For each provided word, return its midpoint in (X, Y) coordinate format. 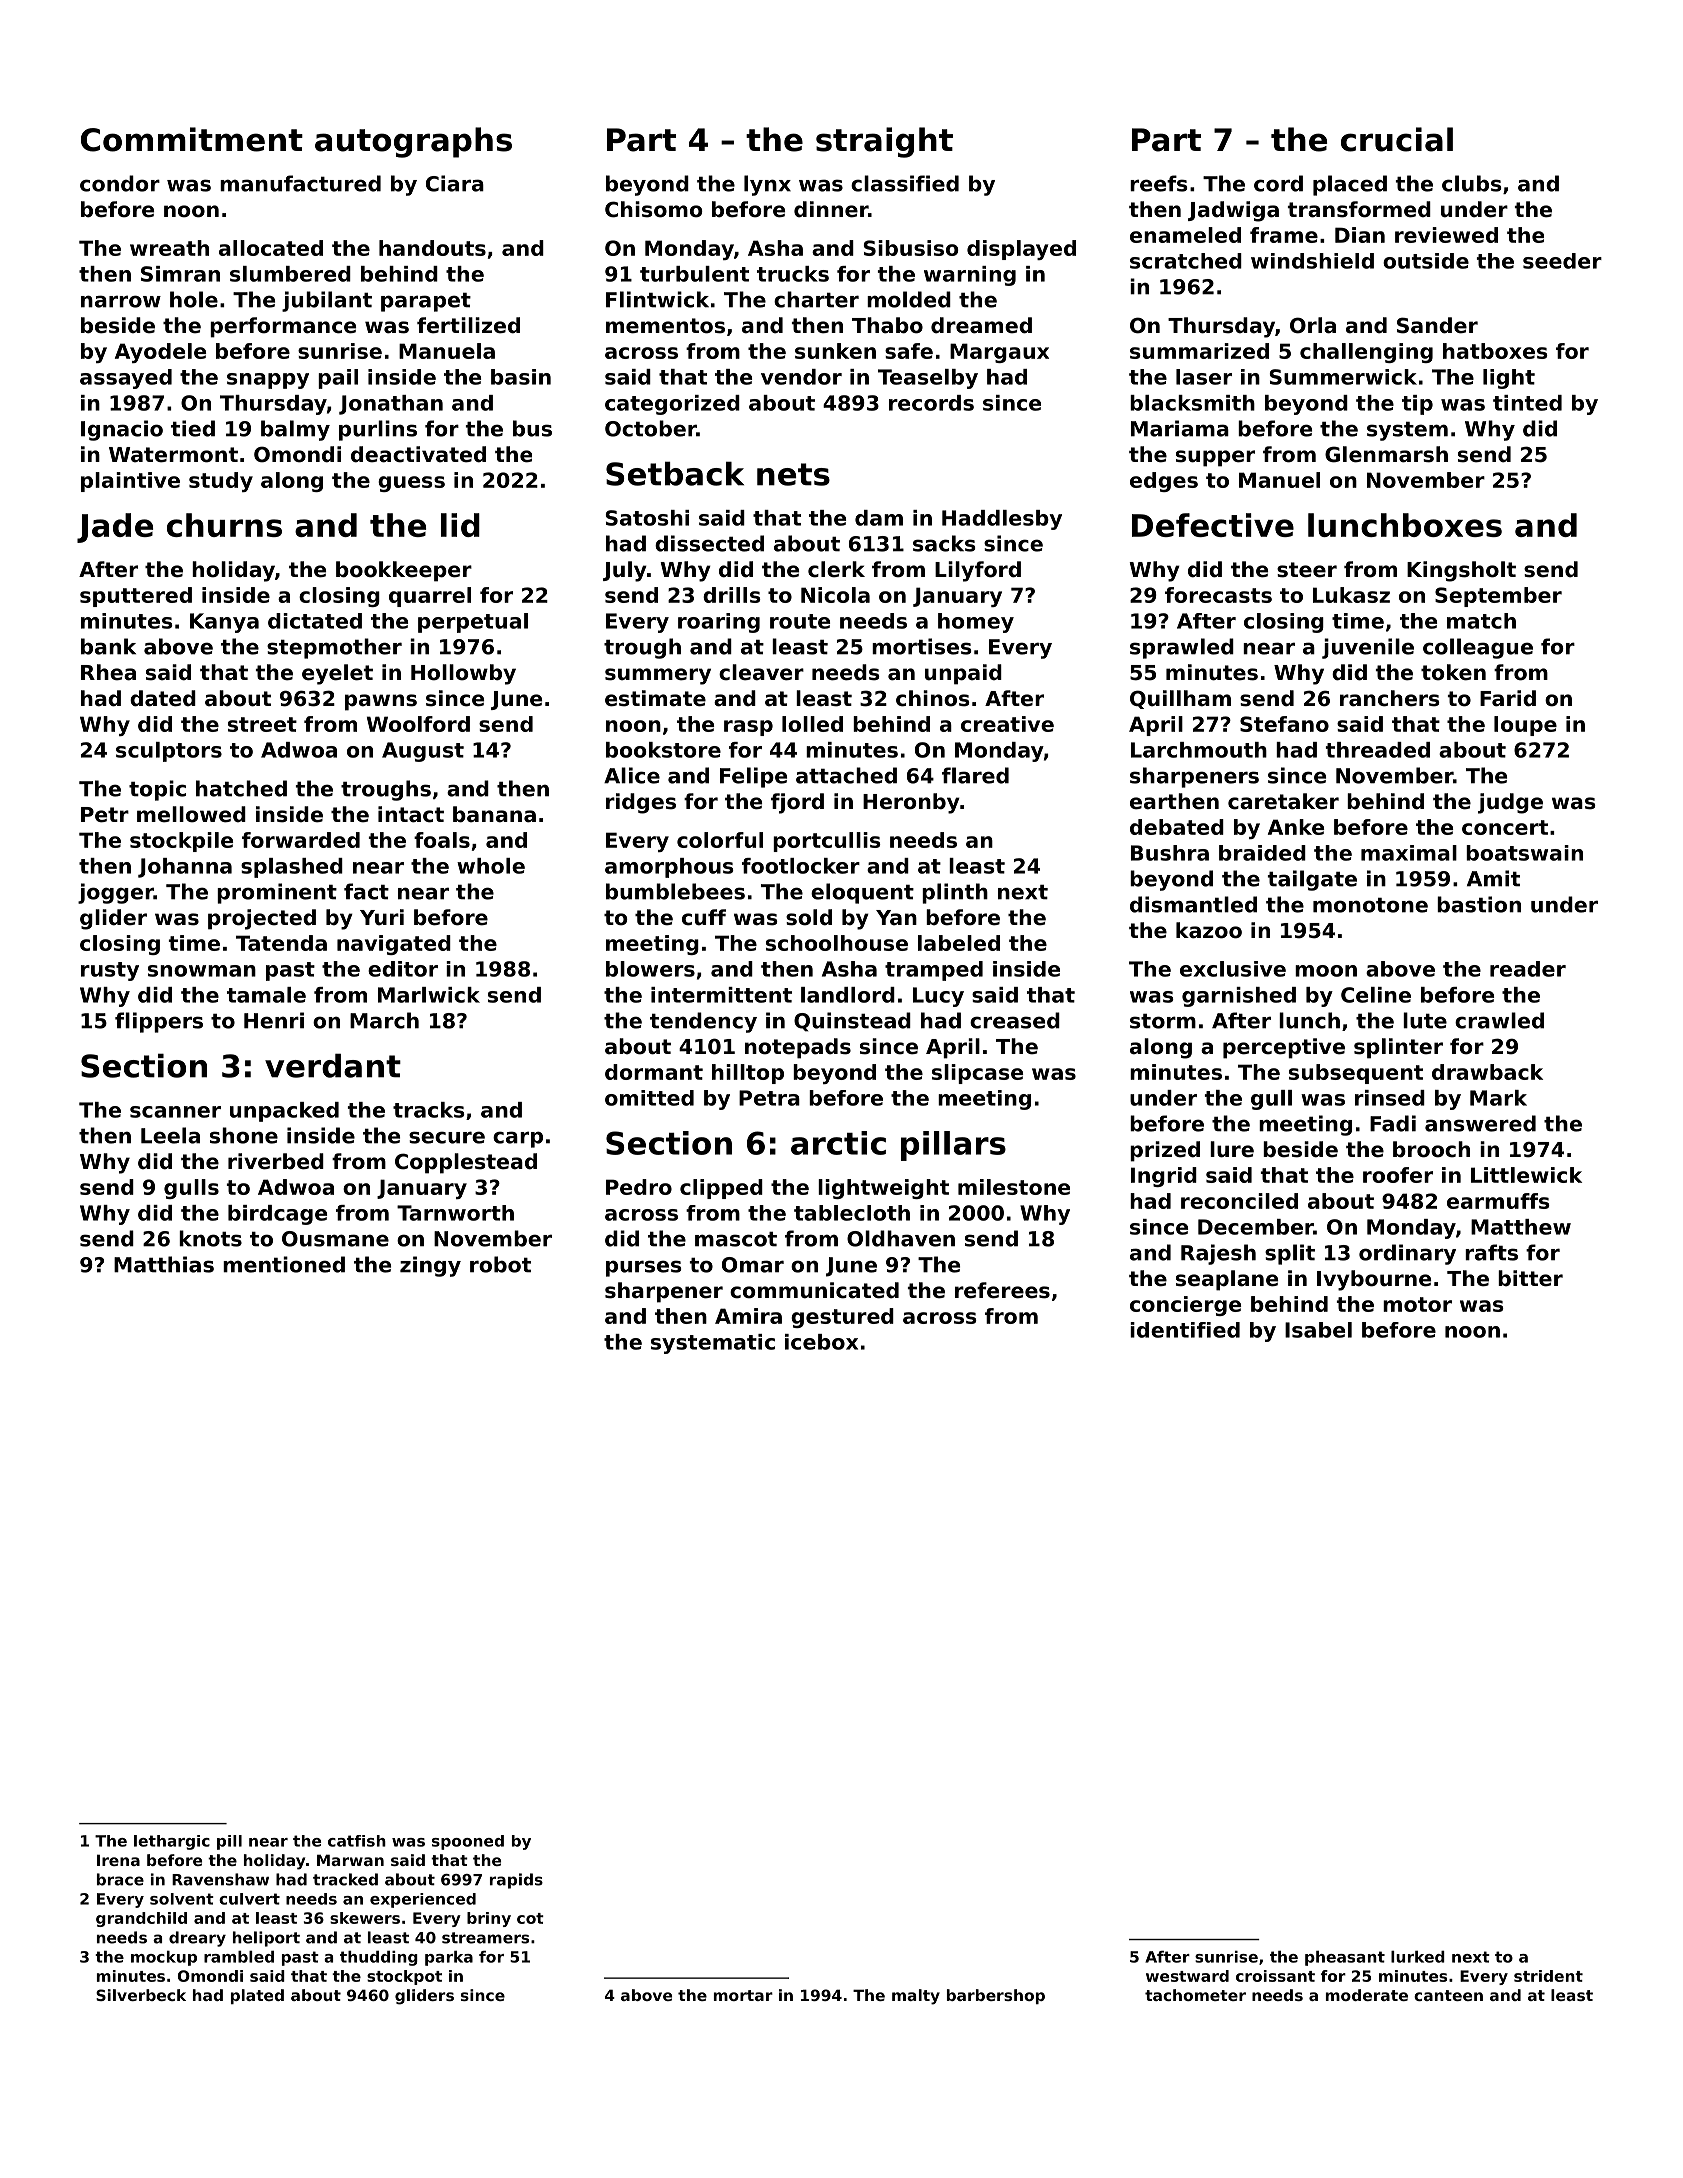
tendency (703, 1022)
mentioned (284, 1264)
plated (257, 1996)
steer (1307, 570)
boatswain (1524, 853)
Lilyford (978, 571)
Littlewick (1526, 1175)
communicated (814, 1290)
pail (338, 379)
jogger (116, 893)
